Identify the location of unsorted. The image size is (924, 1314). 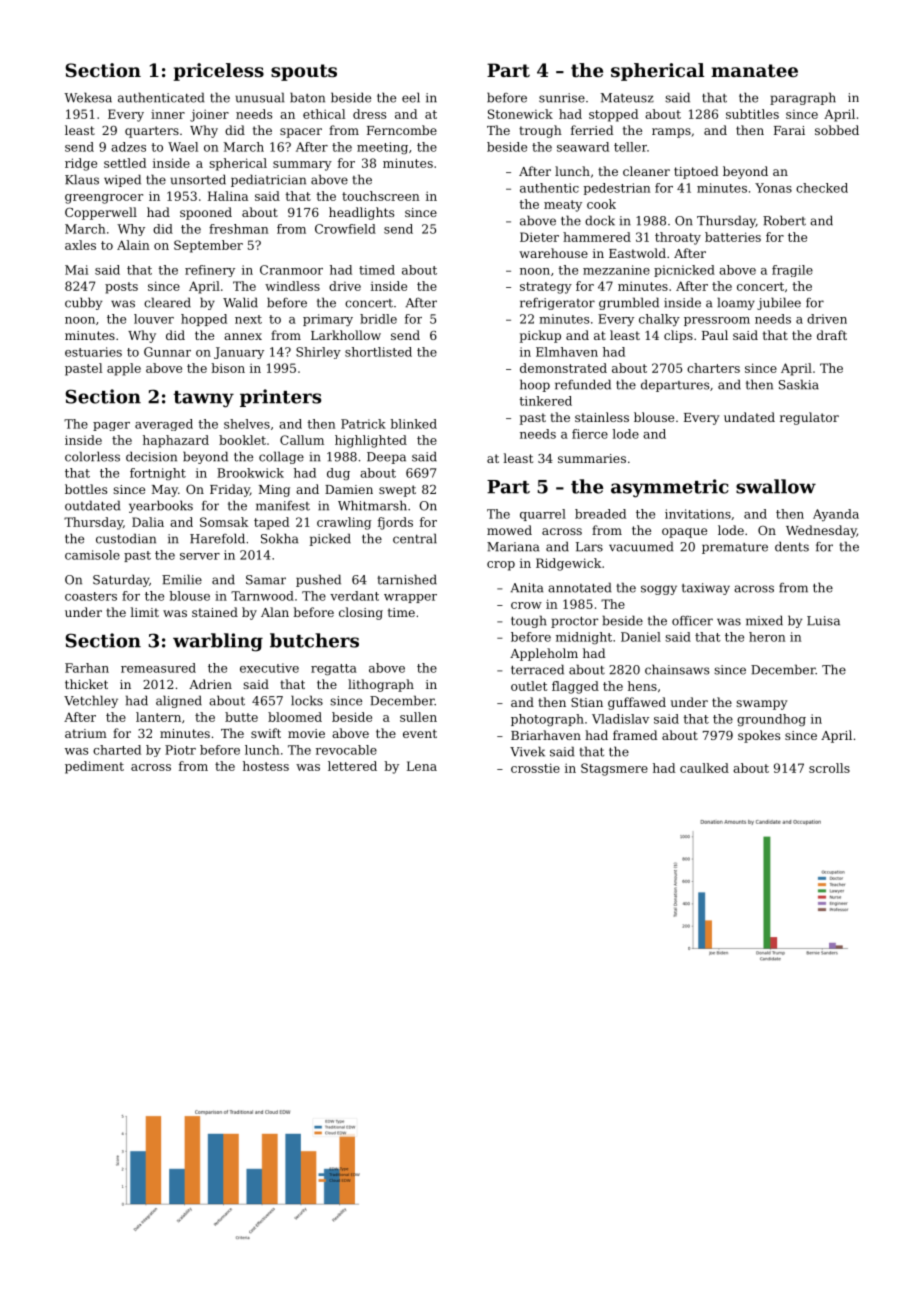
(198, 179).
